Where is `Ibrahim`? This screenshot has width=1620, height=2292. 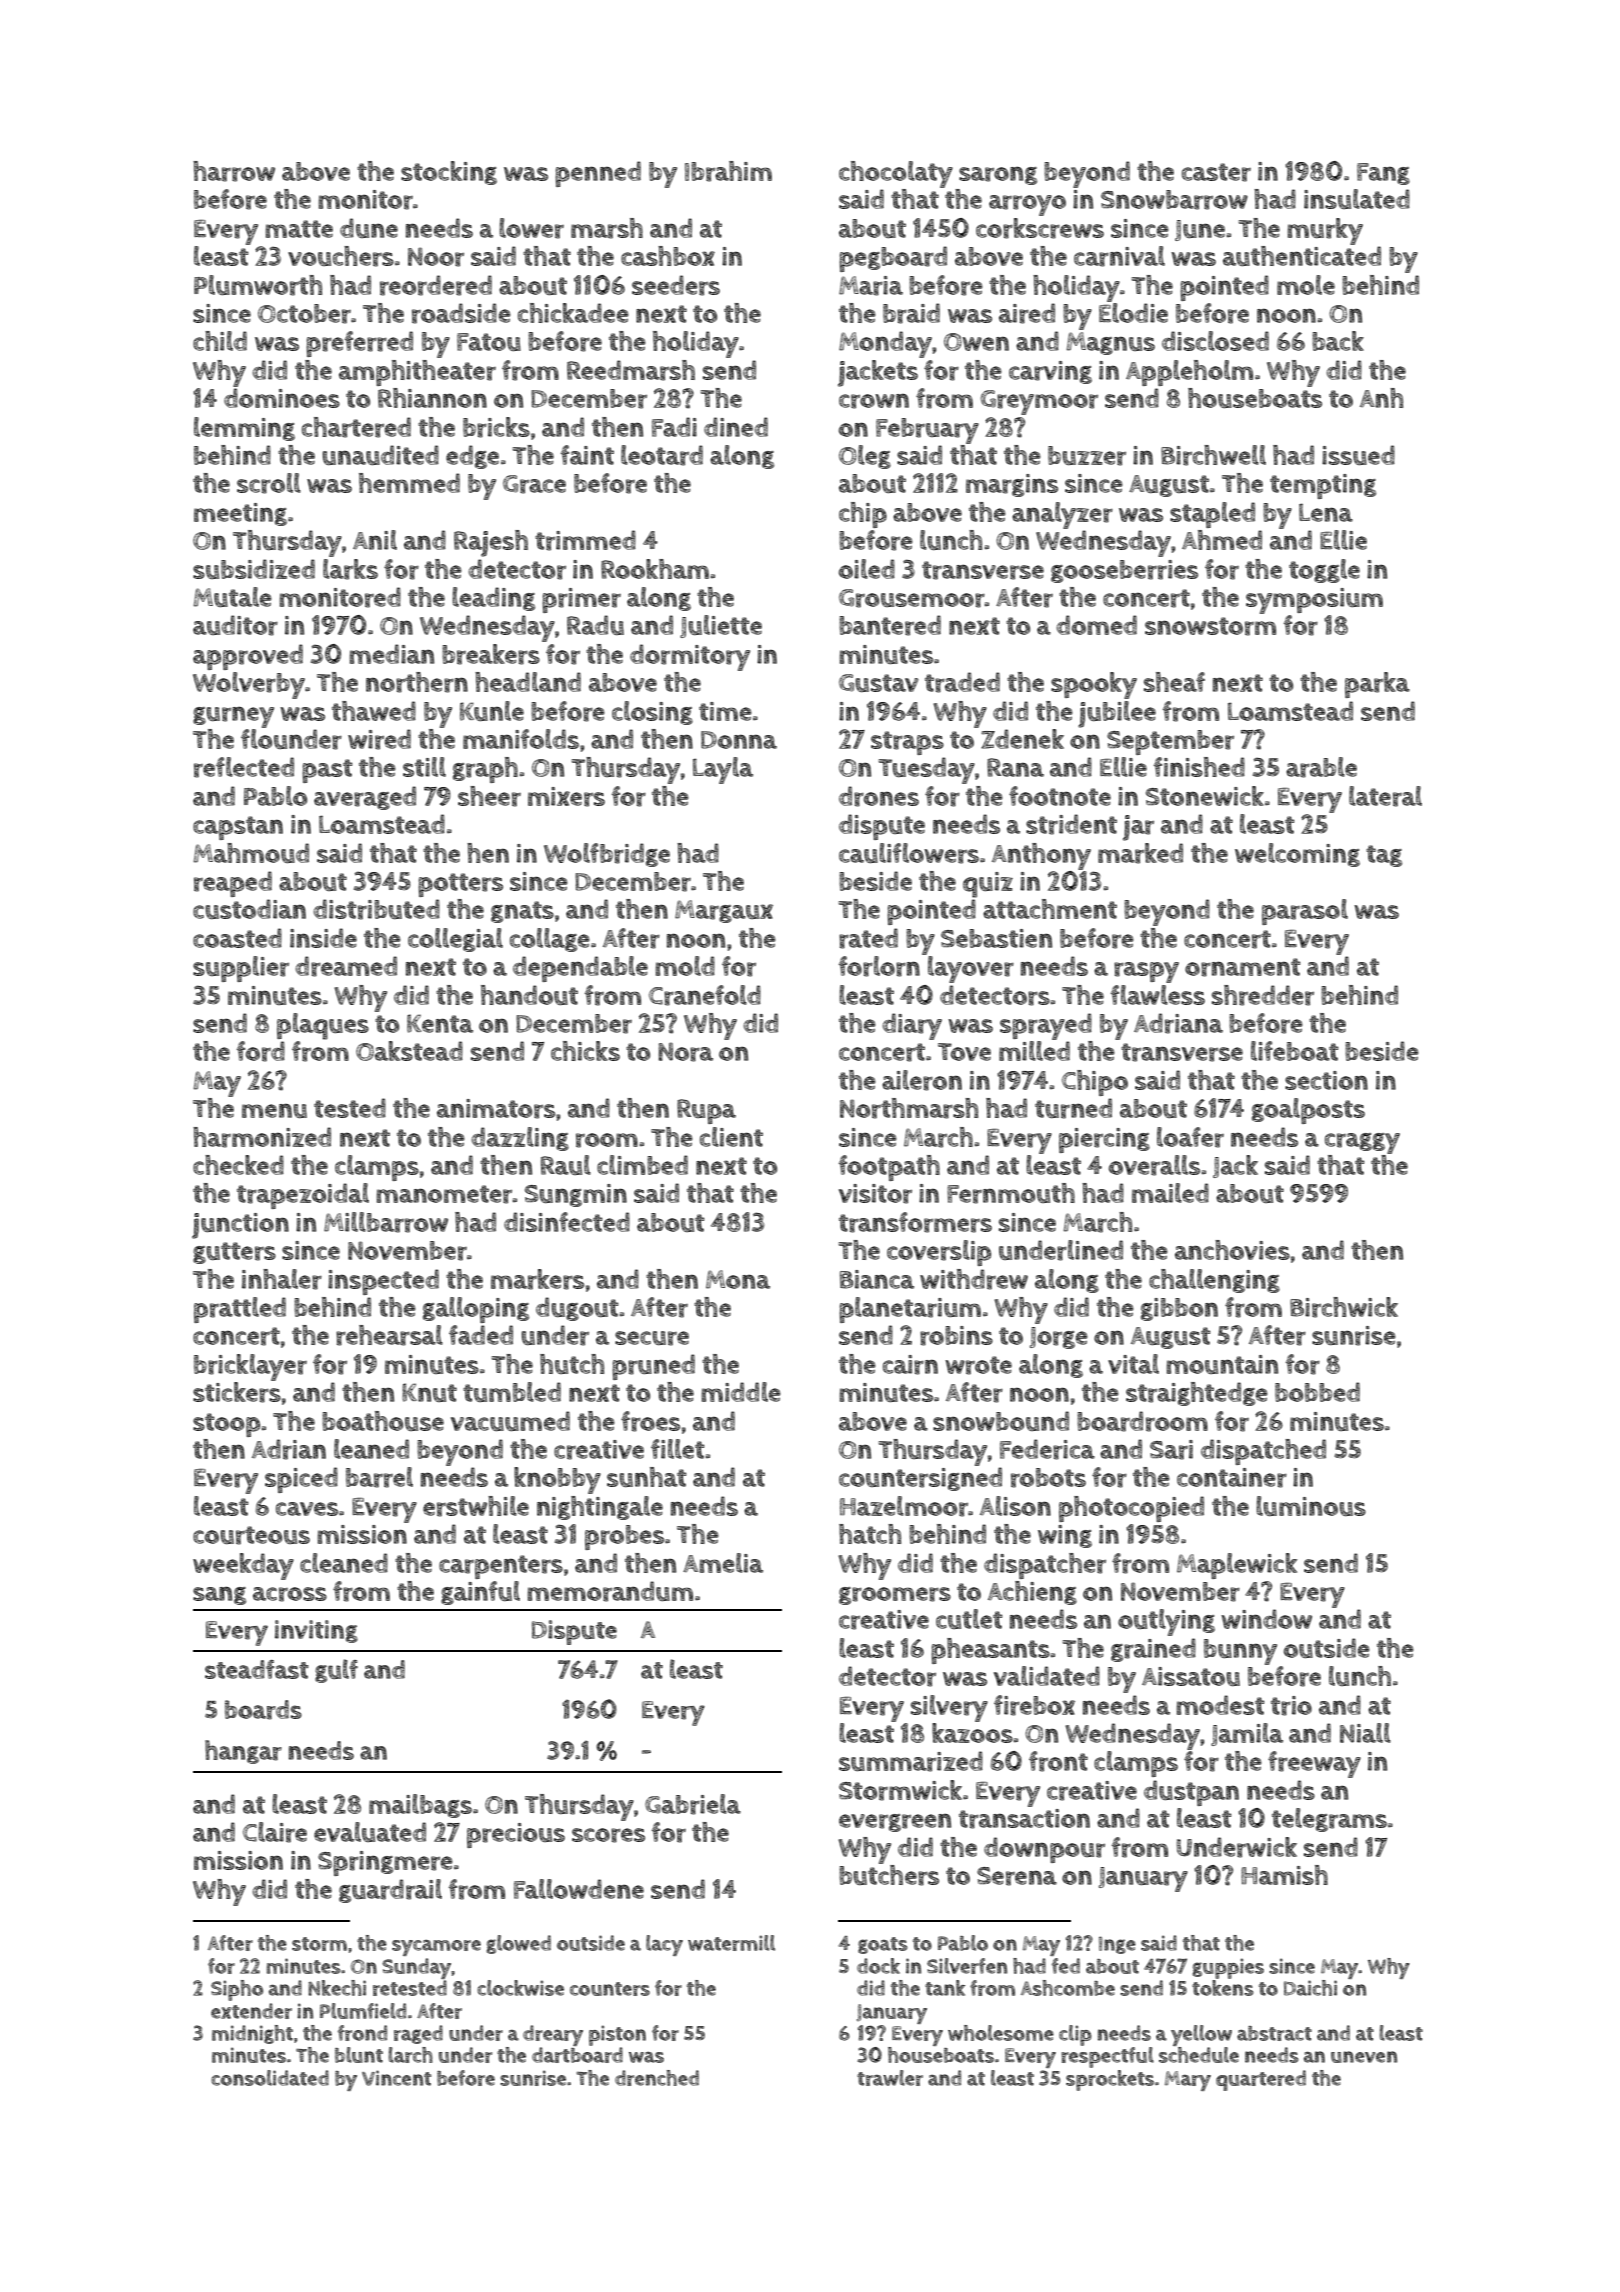 Ibrahim is located at coordinates (728, 171).
